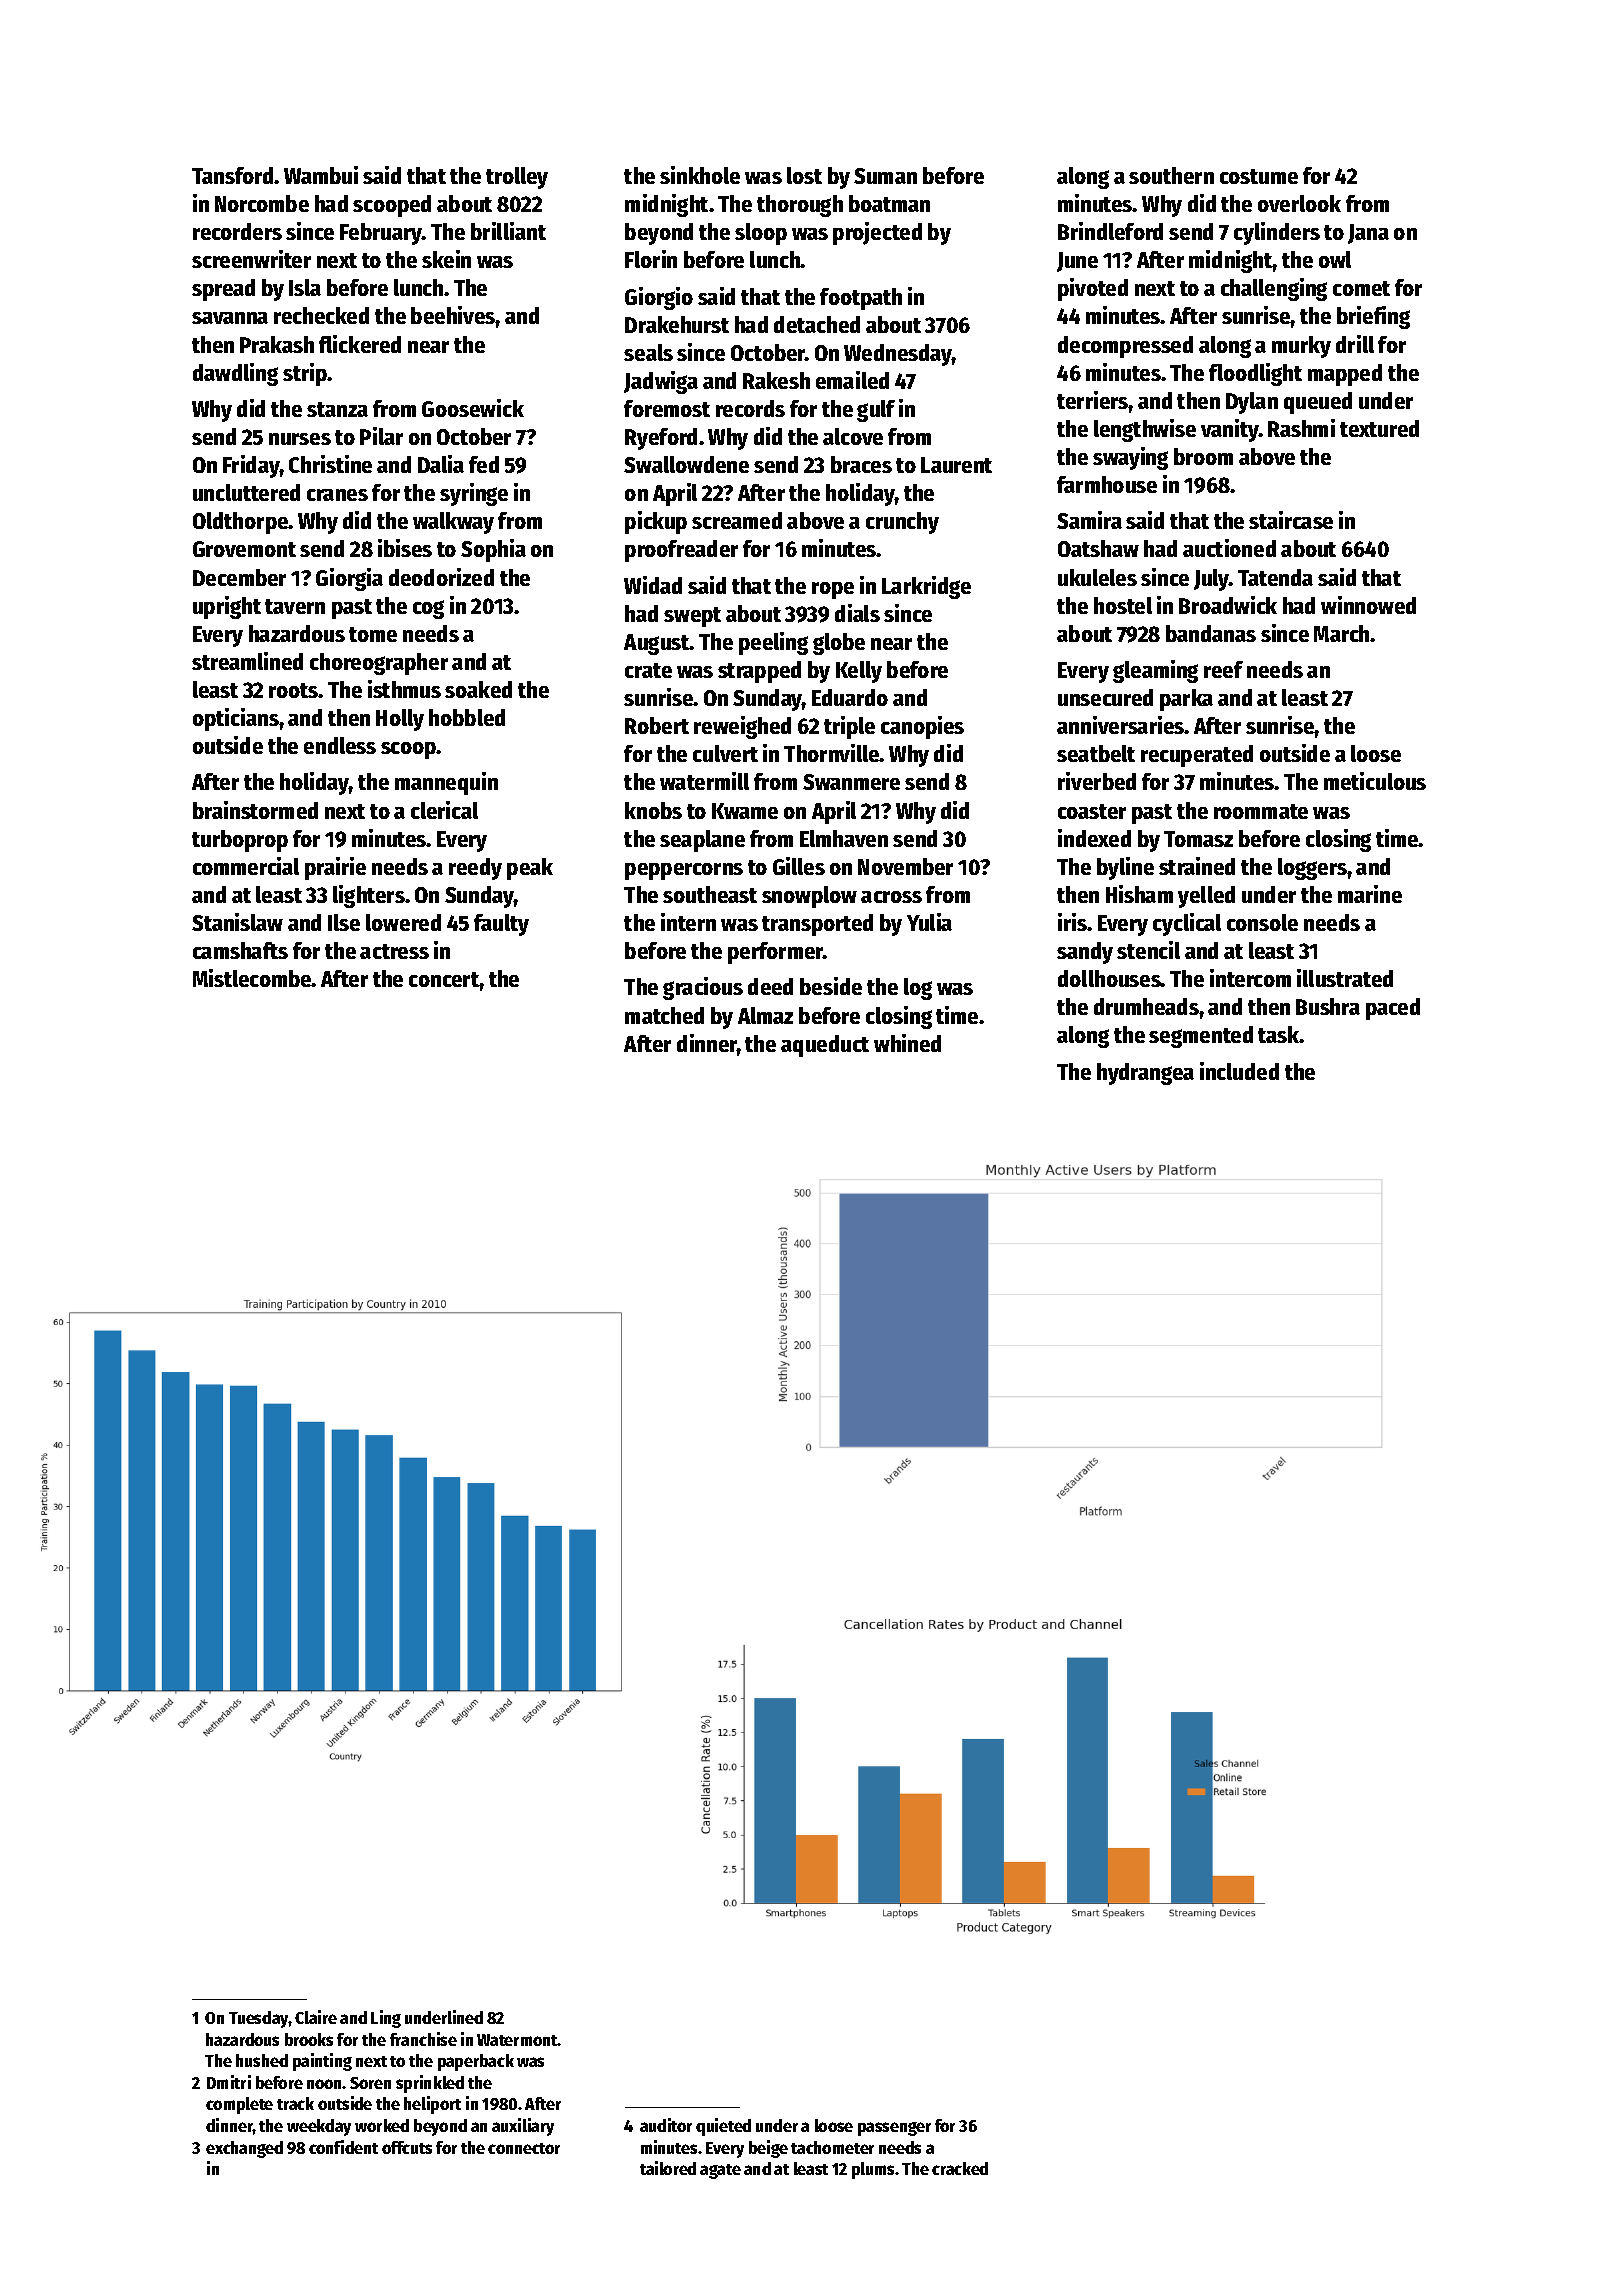 This screenshot has width=1620, height=2292. Describe the element at coordinates (1125, 347) in the screenshot. I see `decompressed` at that location.
